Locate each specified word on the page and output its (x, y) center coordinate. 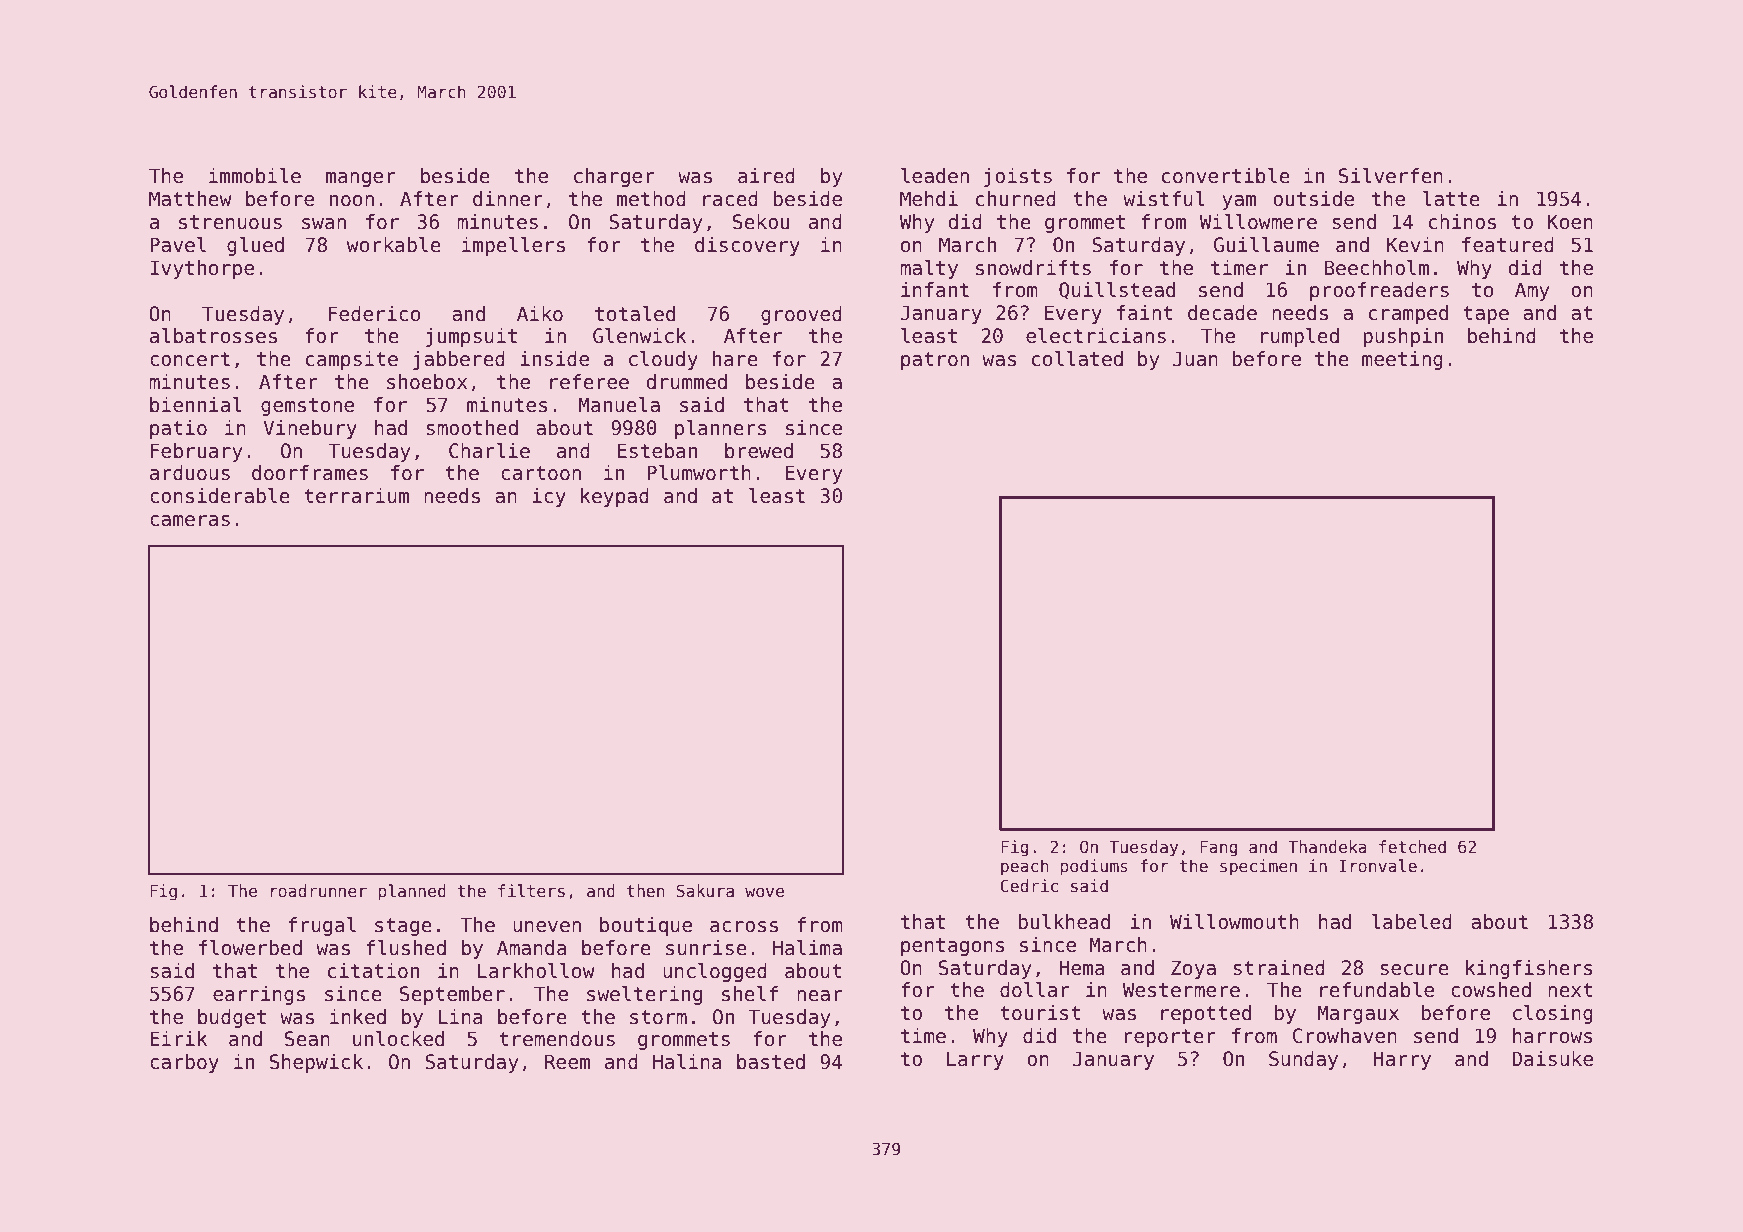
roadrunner (319, 891)
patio (178, 429)
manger (361, 179)
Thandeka (1327, 847)
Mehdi (929, 199)
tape (1486, 315)
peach (1025, 867)
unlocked (398, 1039)
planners (721, 429)
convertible (1226, 176)
